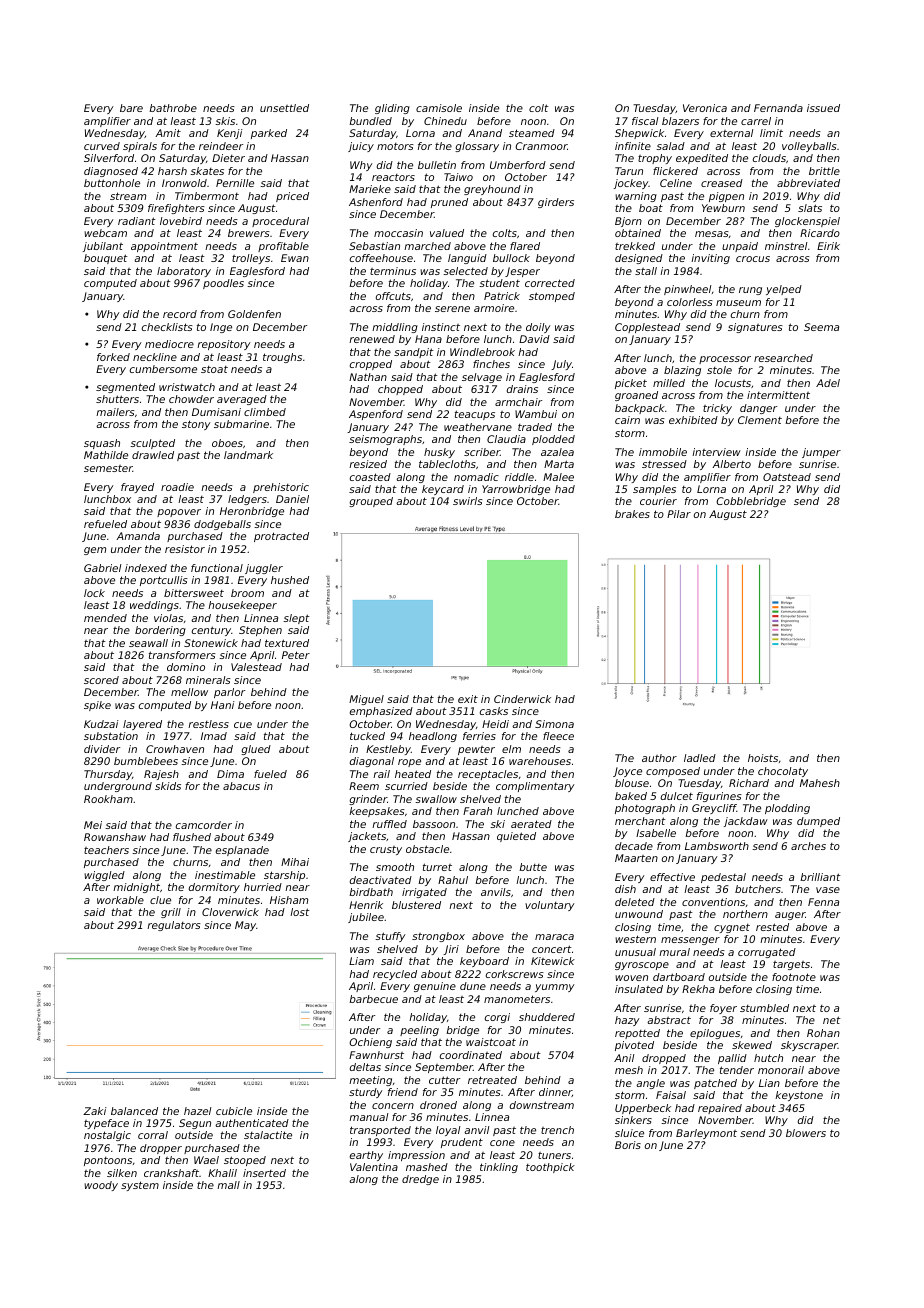  I want to click on stoat, so click(214, 369).
